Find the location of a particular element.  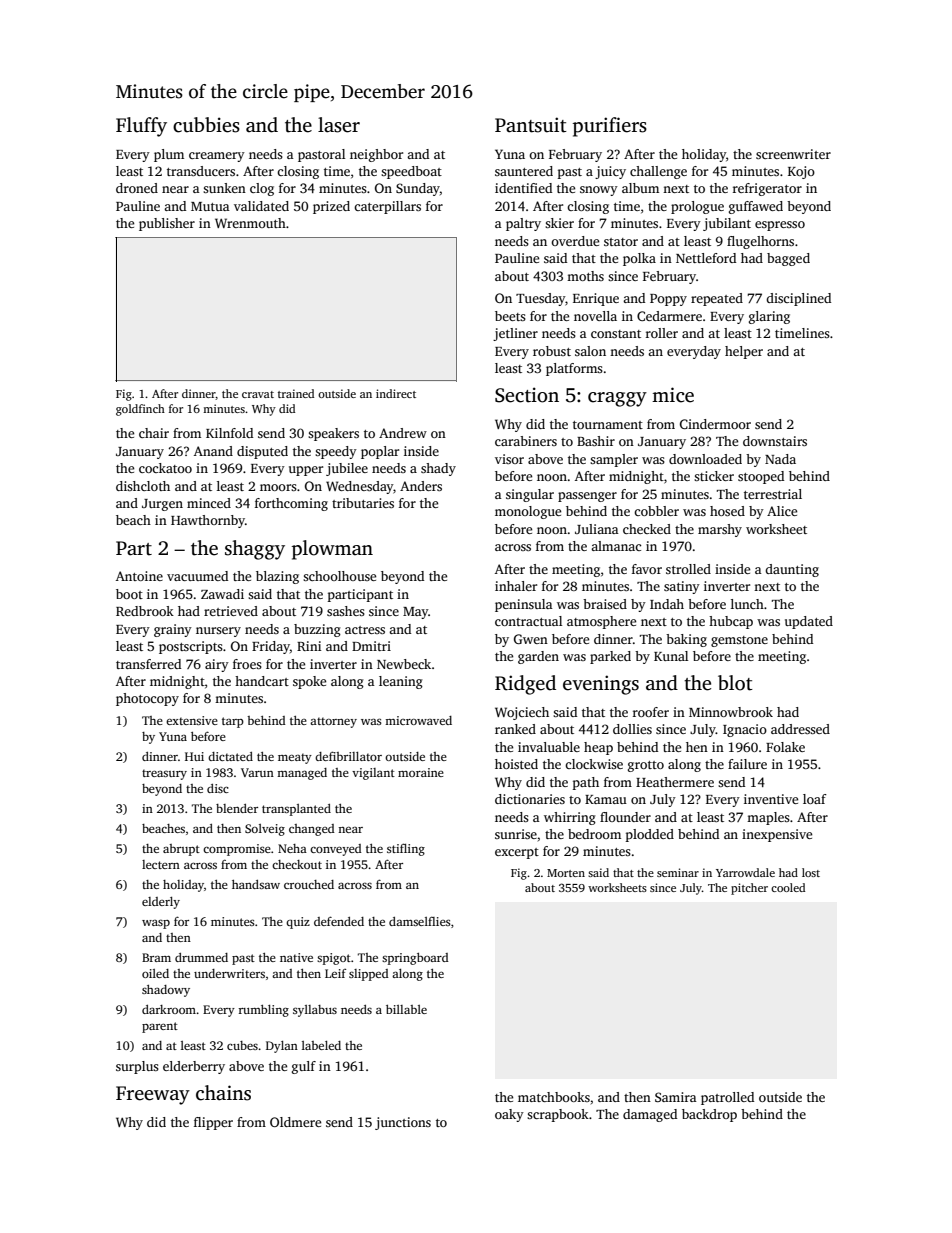

sticker is located at coordinates (714, 476).
